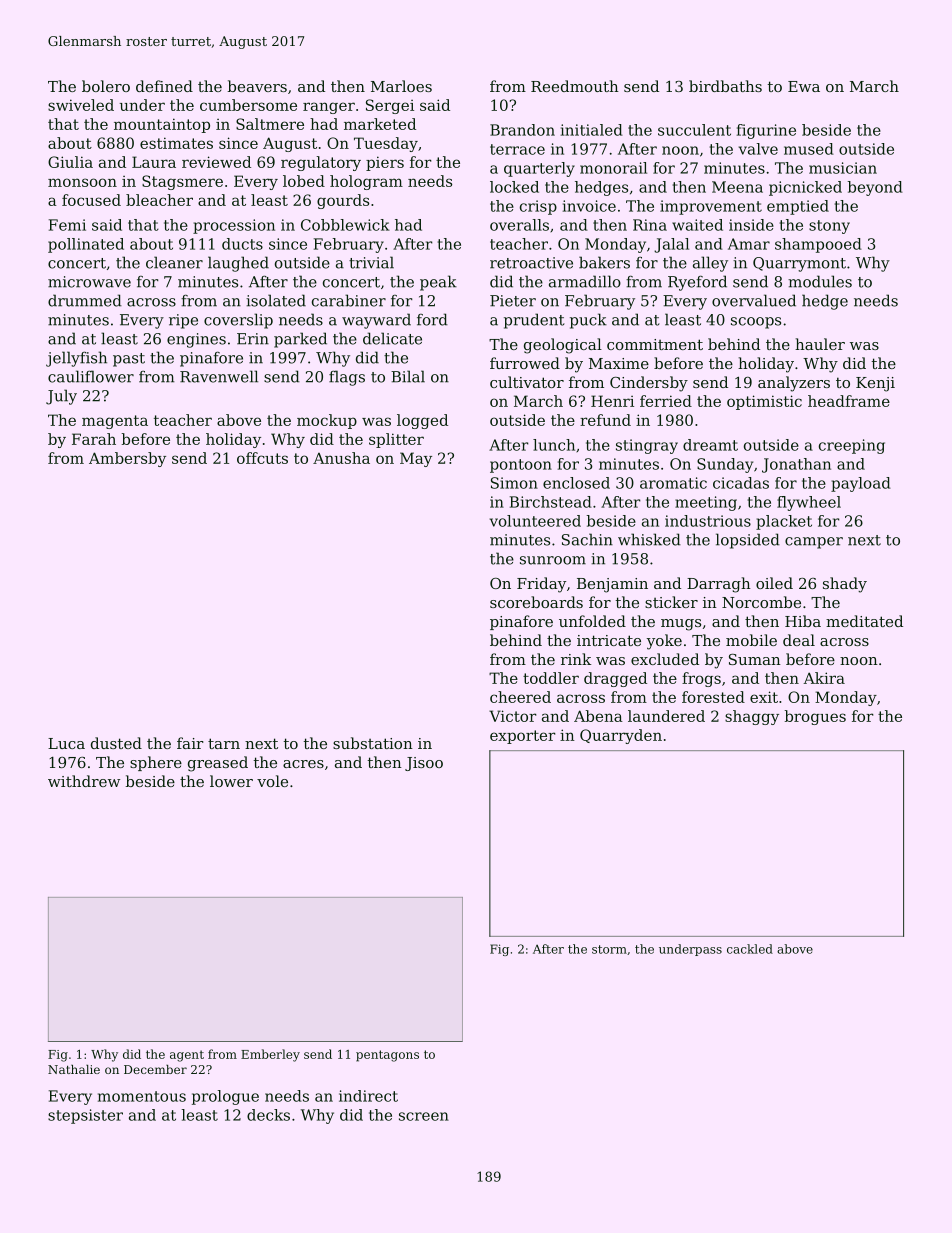 Image resolution: width=952 pixels, height=1233 pixels. I want to click on volunteered, so click(535, 521).
